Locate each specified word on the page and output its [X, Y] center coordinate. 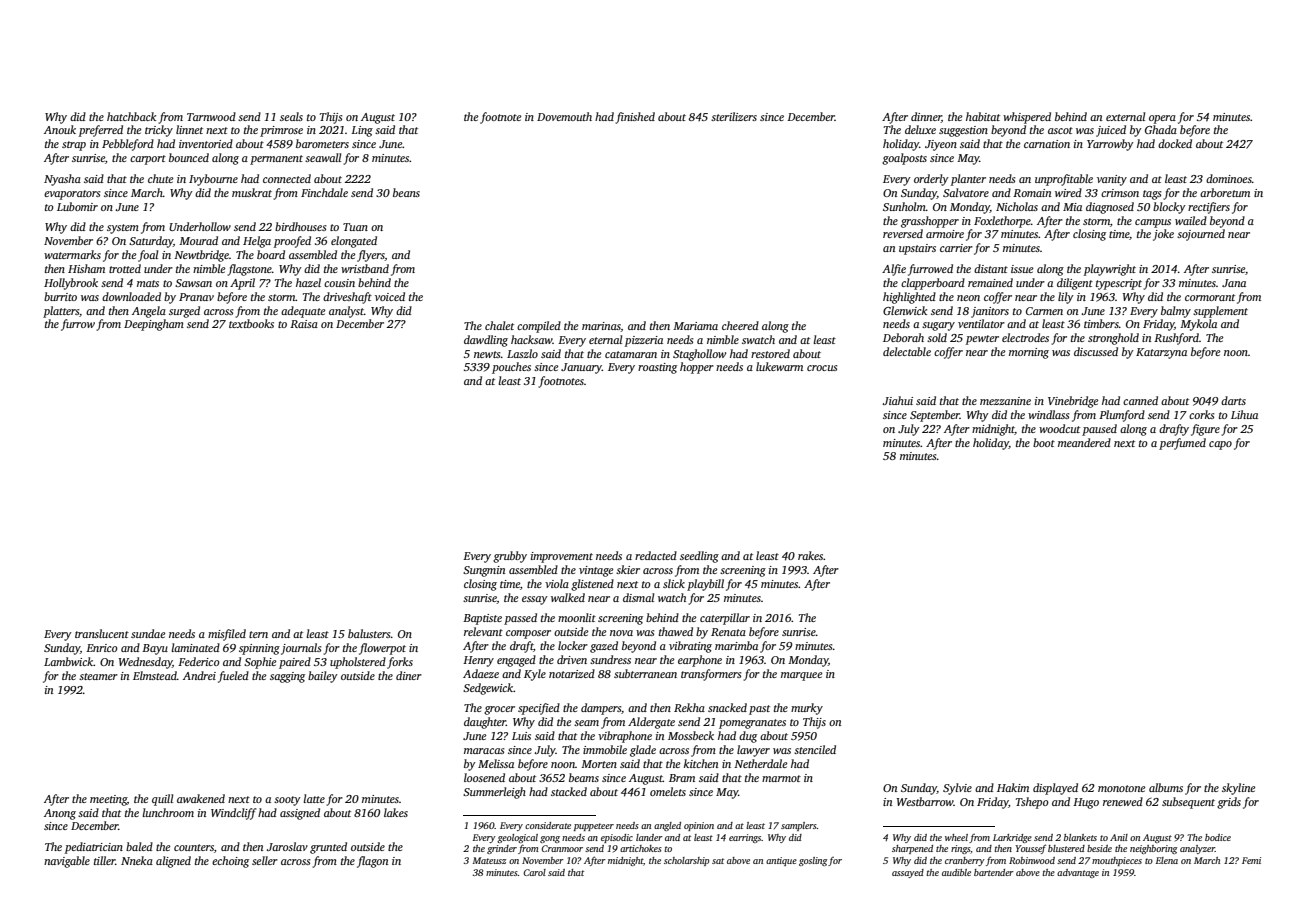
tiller [105, 860]
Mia [1072, 207]
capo [1220, 445]
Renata [728, 632]
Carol [534, 872]
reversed [903, 233]
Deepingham [154, 325]
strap [74, 146]
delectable [907, 351]
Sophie [260, 663]
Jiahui [898, 400]
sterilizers [734, 116]
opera [1162, 119]
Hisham [86, 268]
